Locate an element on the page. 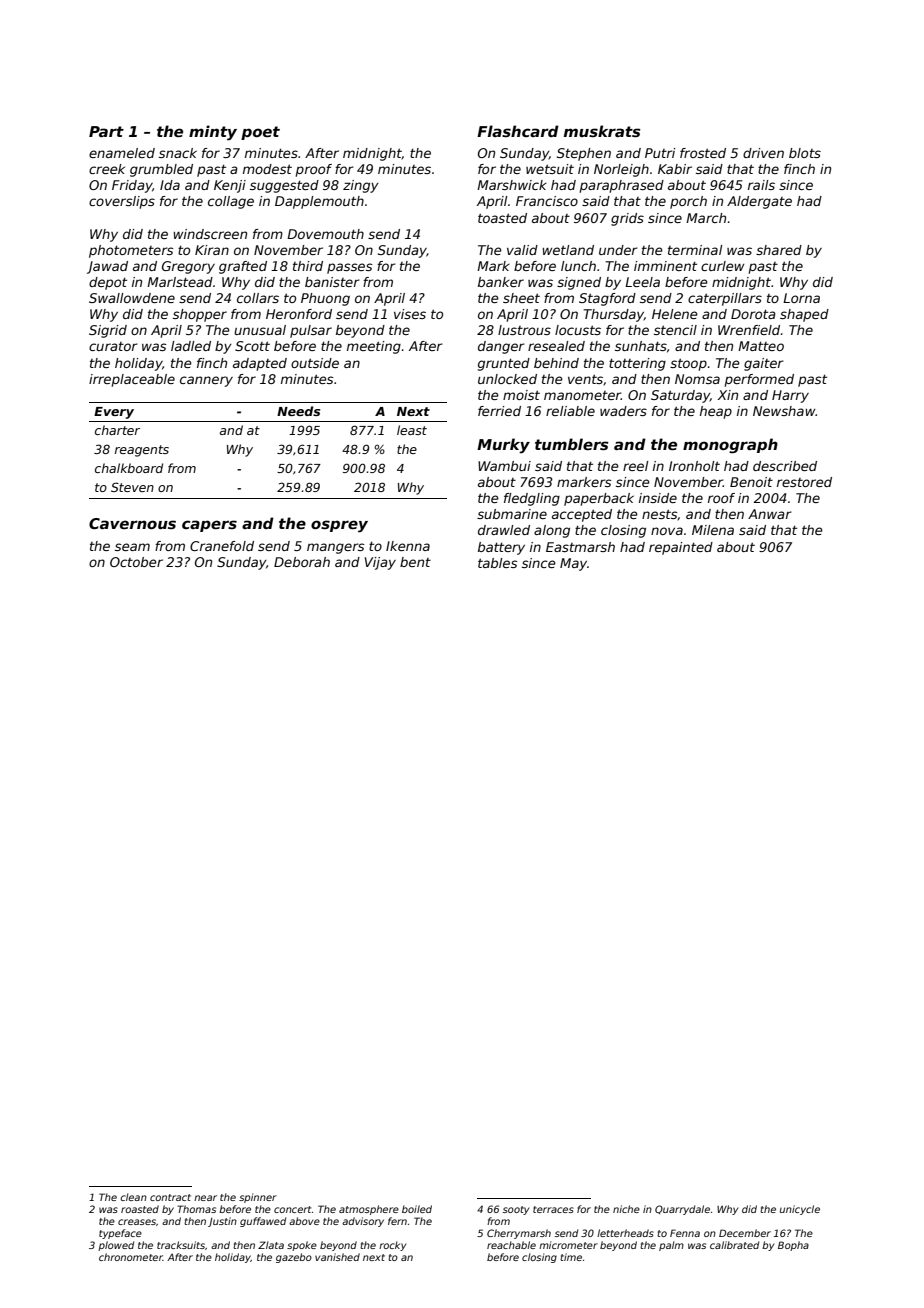 The image size is (924, 1308). toasted is located at coordinates (502, 218).
